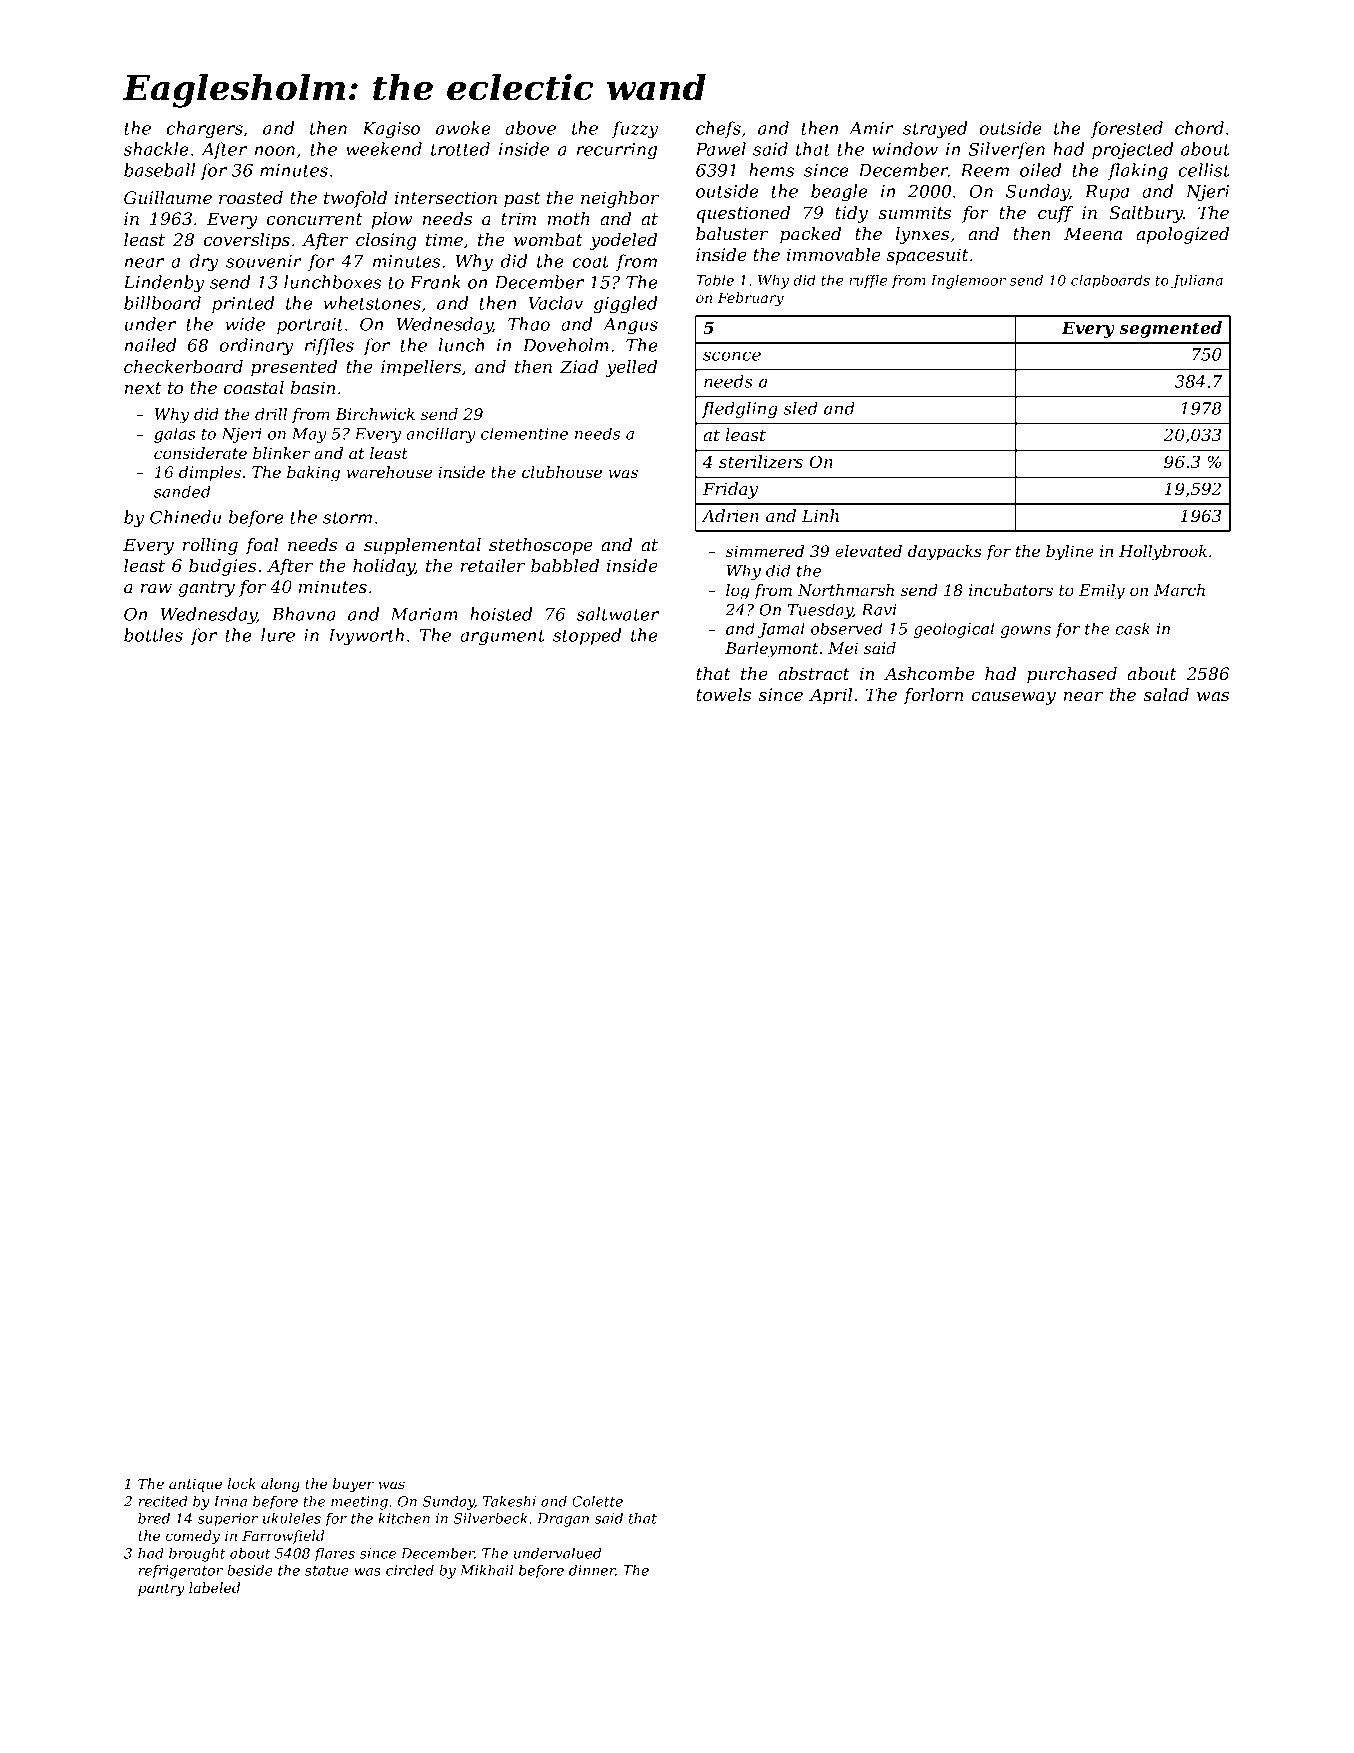 The height and width of the screenshot is (1753, 1354). What do you see at coordinates (563, 1520) in the screenshot?
I see `Dragan` at bounding box center [563, 1520].
